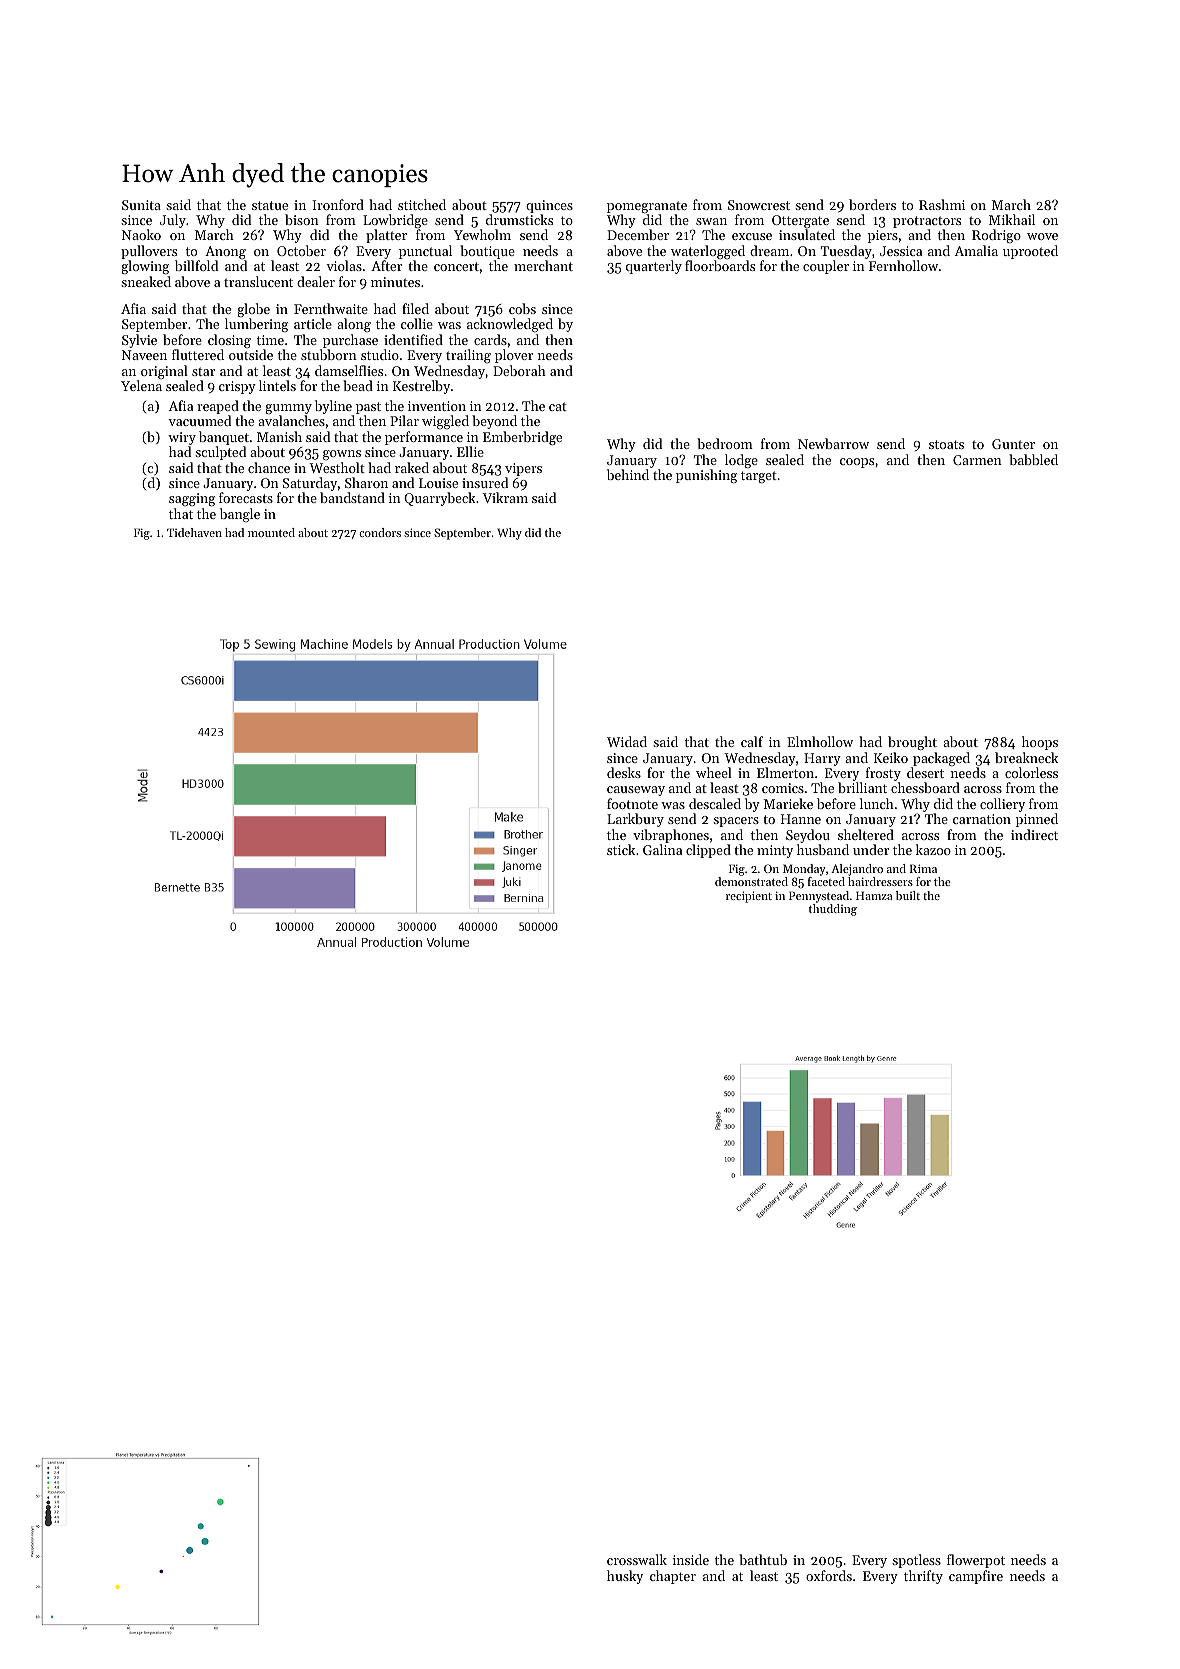 The image size is (1180, 1669). Describe the element at coordinates (763, 1559) in the screenshot. I see `bathtub` at that location.
